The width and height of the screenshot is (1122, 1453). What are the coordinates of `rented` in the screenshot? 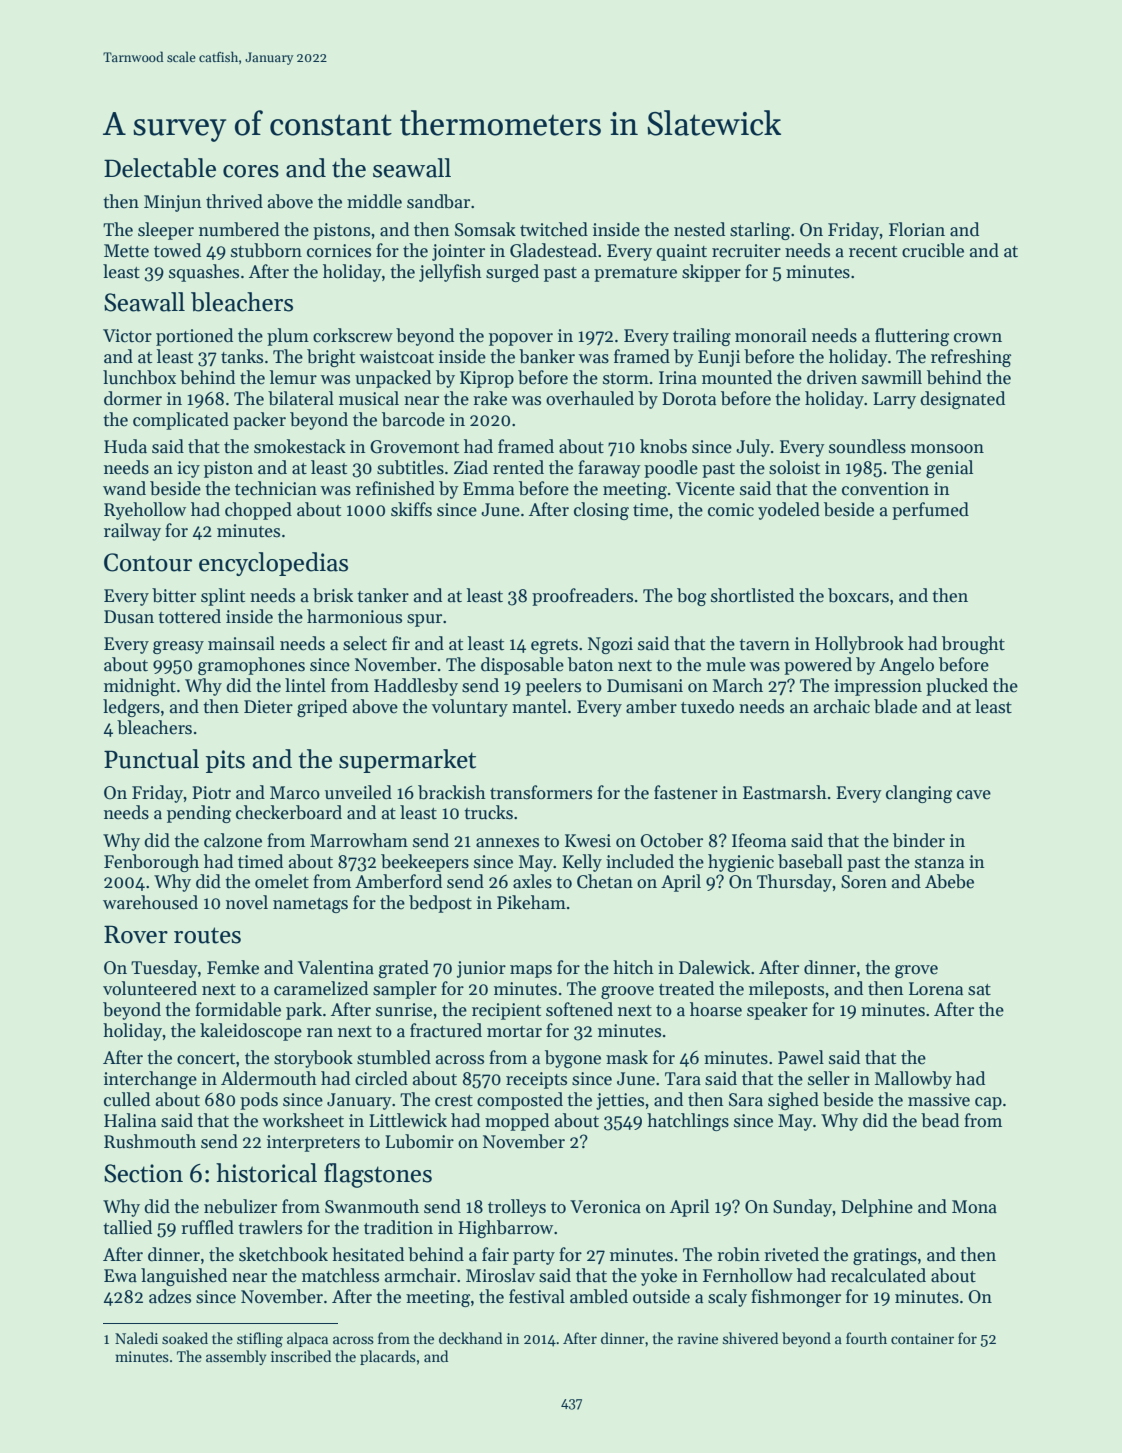 It's located at (518, 467).
